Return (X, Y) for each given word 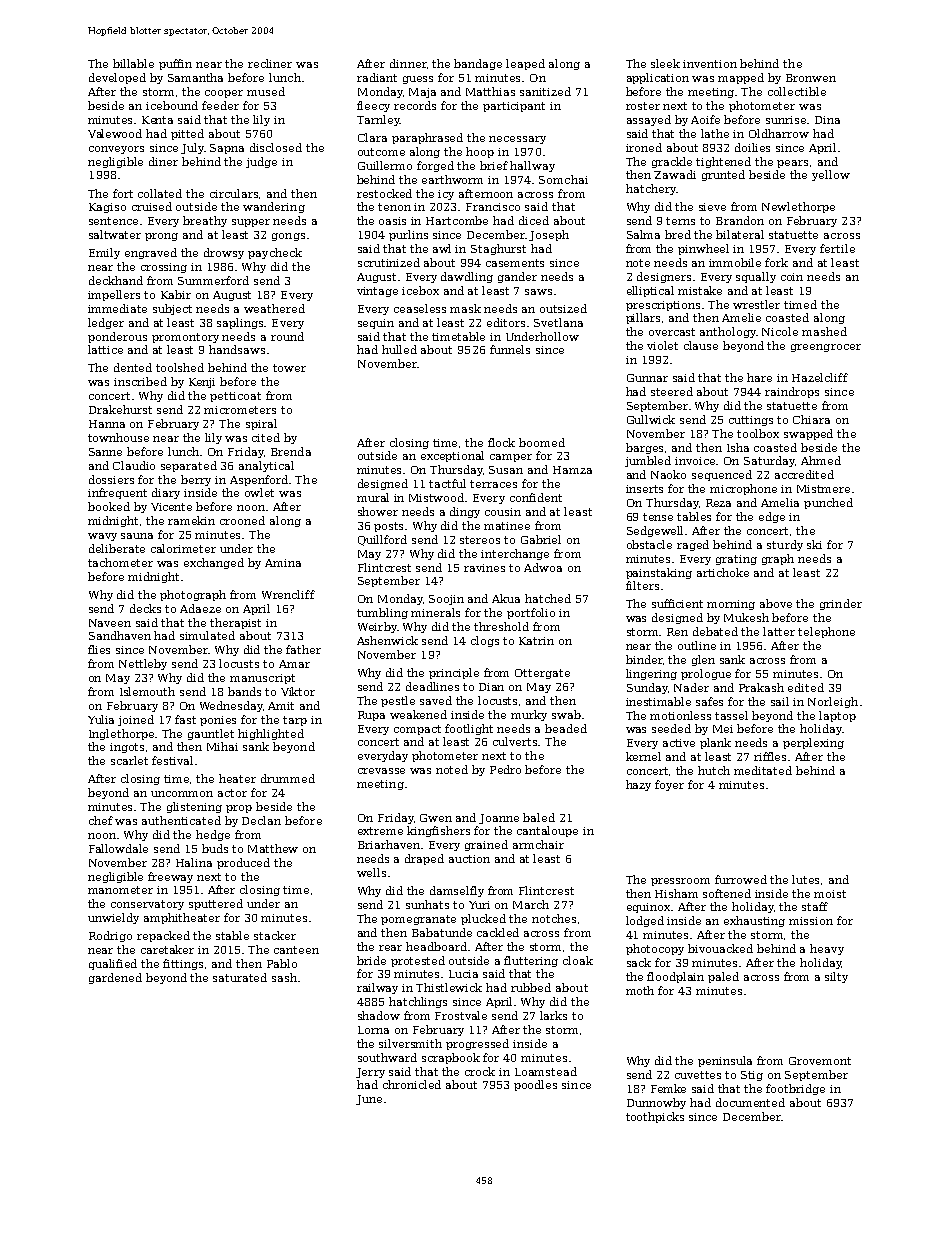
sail (780, 701)
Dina (827, 120)
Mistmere (823, 489)
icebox (420, 290)
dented (133, 367)
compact (417, 730)
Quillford (382, 540)
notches (554, 918)
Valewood (115, 133)
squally (756, 277)
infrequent (117, 493)
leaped (525, 64)
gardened (115, 978)
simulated (207, 635)
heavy (827, 949)
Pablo (282, 963)
